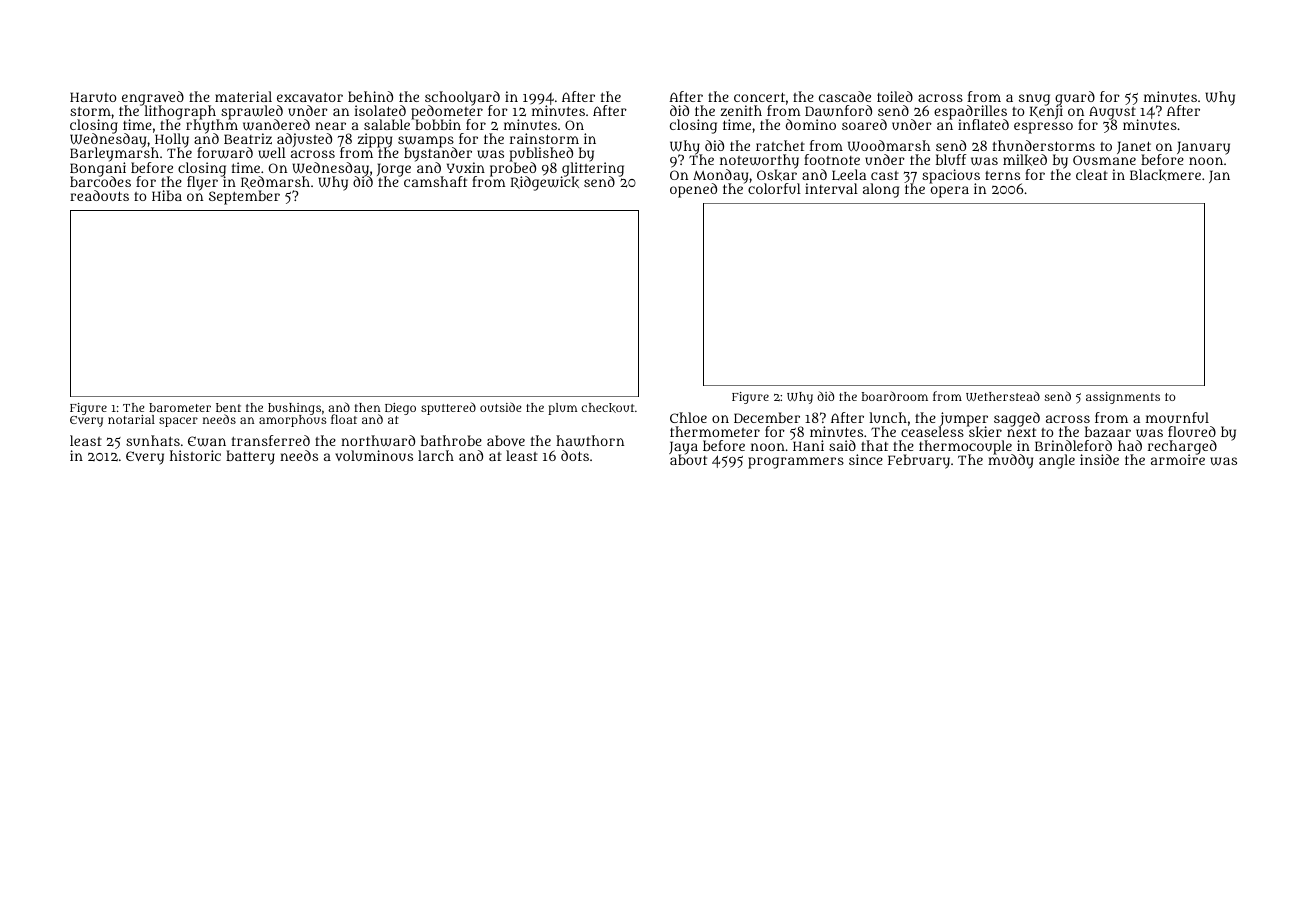  What do you see at coordinates (1203, 148) in the screenshot?
I see `January` at bounding box center [1203, 148].
